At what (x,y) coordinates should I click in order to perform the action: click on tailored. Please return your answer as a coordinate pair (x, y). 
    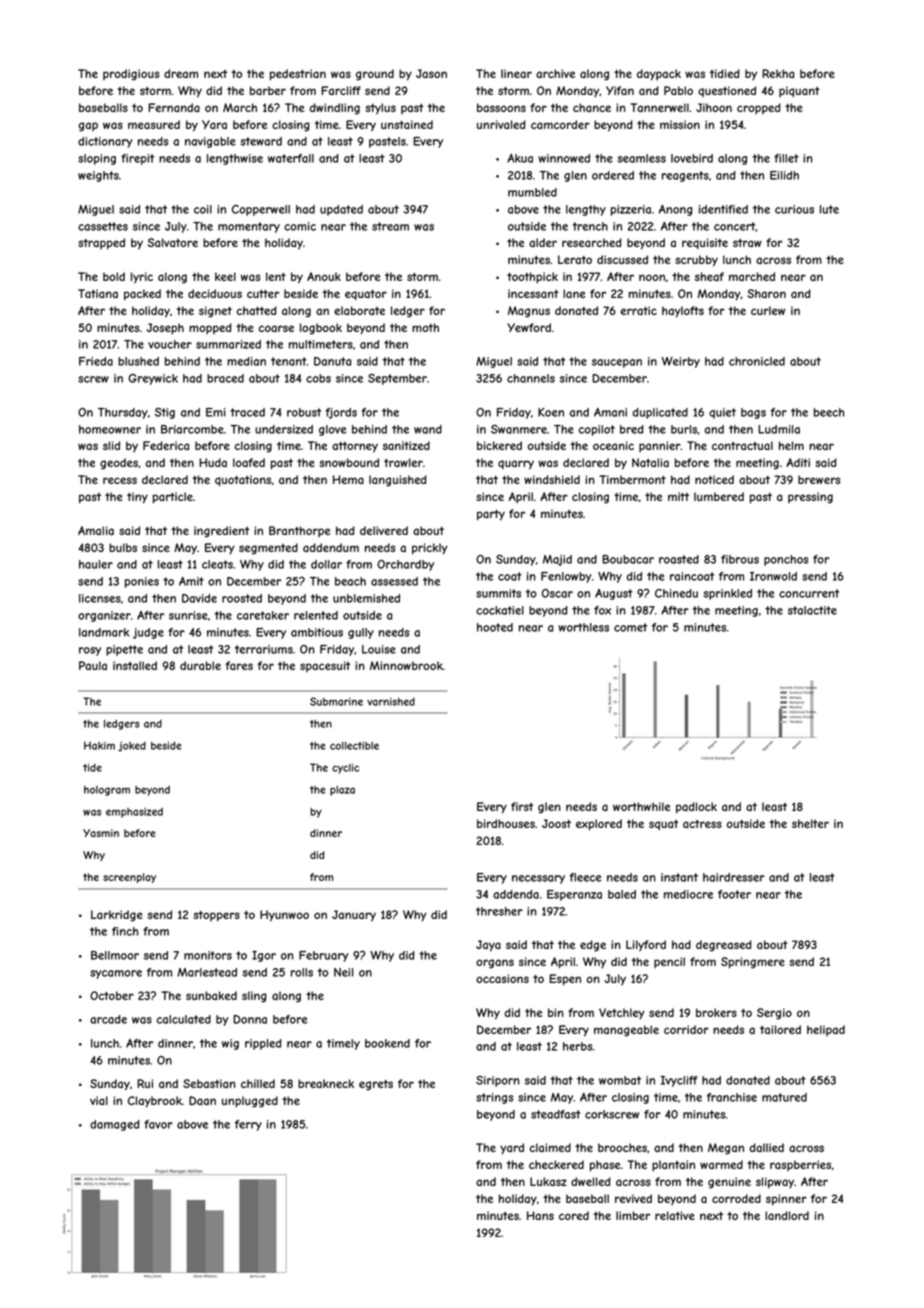
    Looking at the image, I should click on (780, 1029).
